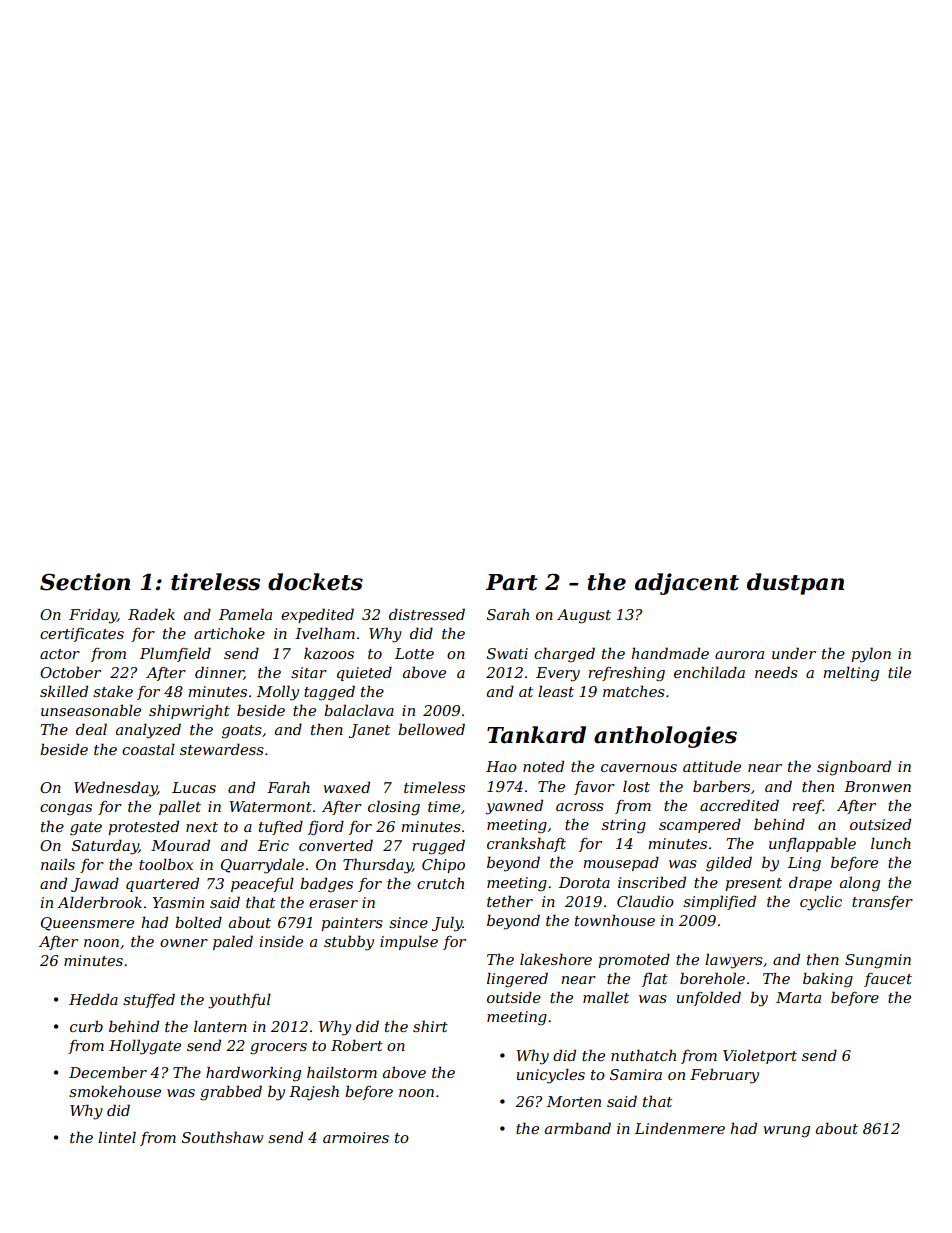 The width and height of the page is (952, 1233). Describe the element at coordinates (117, 1137) in the page. I see `lintel` at that location.
